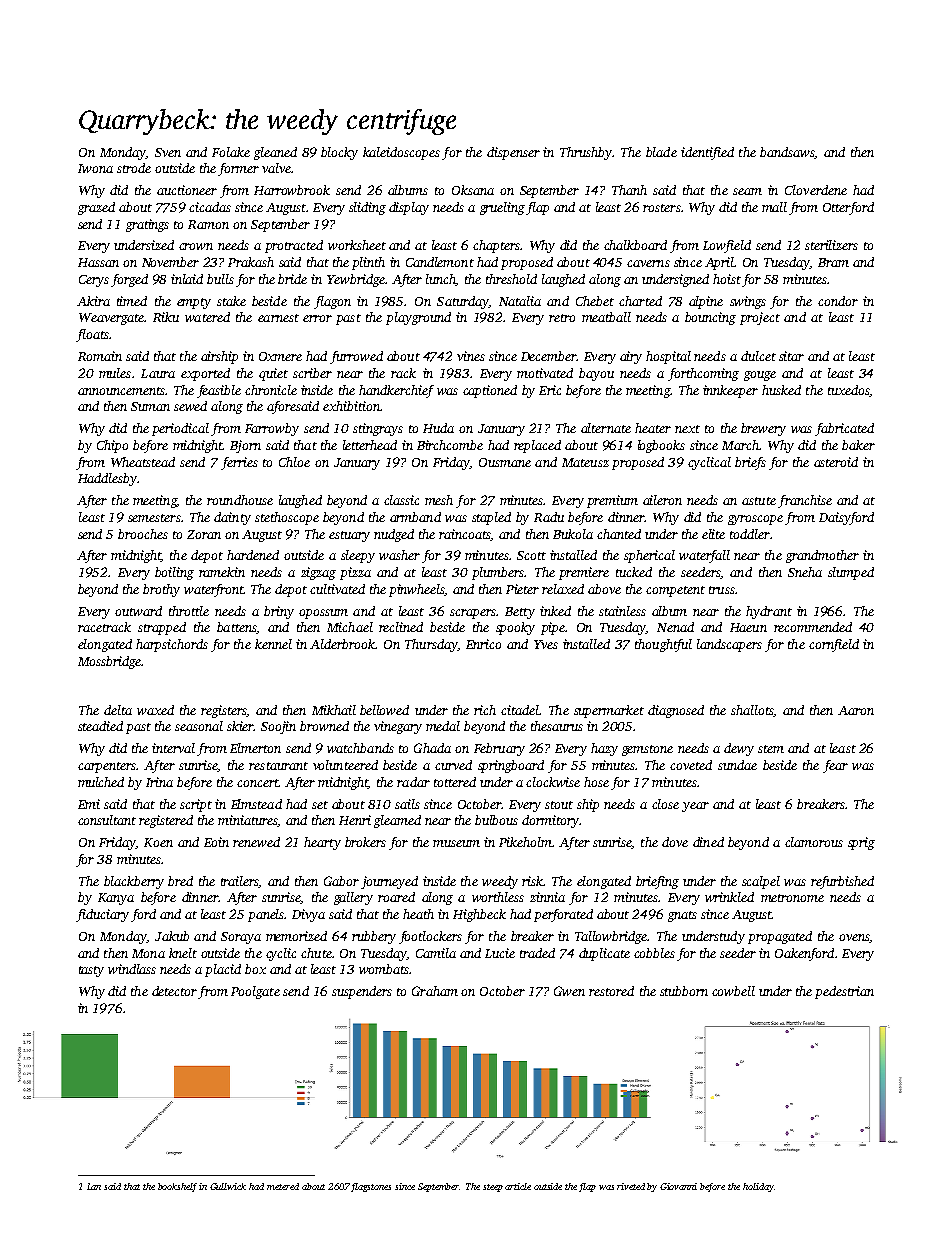 This screenshot has width=952, height=1233. What do you see at coordinates (849, 391) in the screenshot?
I see `tuxedos` at bounding box center [849, 391].
